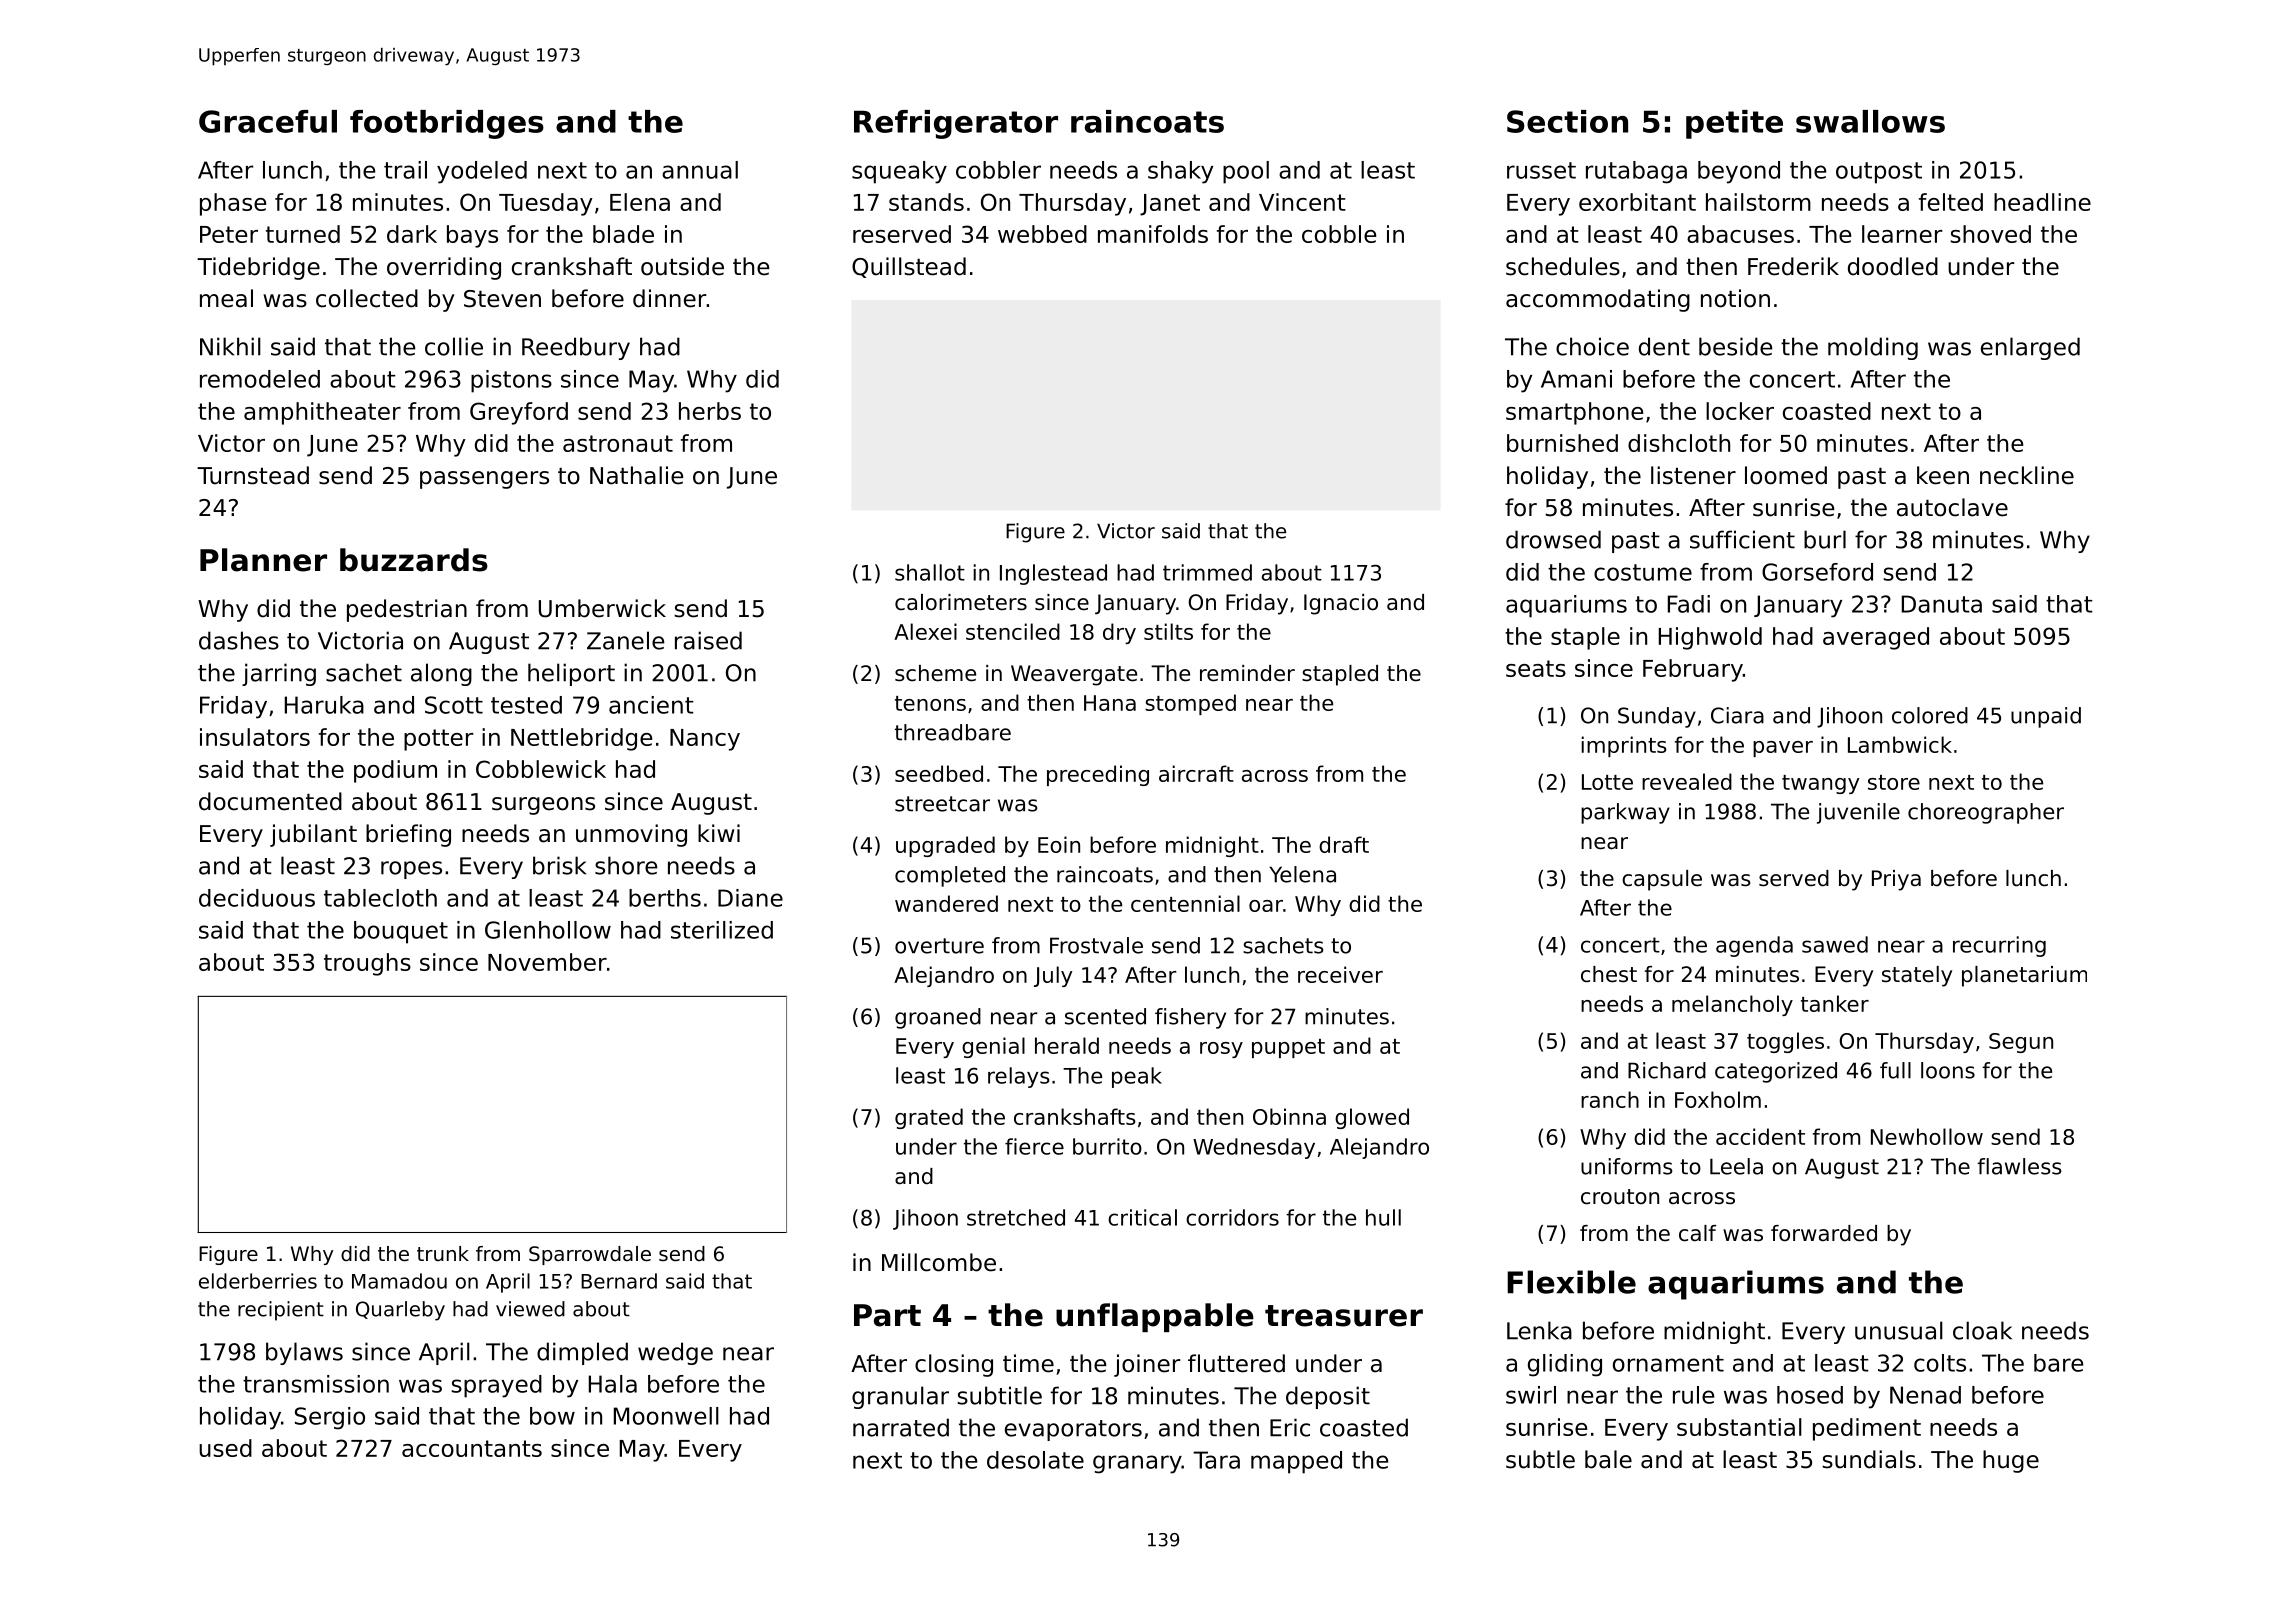 This screenshot has height=1620, width=2292. Describe the element at coordinates (2019, 1166) in the screenshot. I see `flawless` at that location.
